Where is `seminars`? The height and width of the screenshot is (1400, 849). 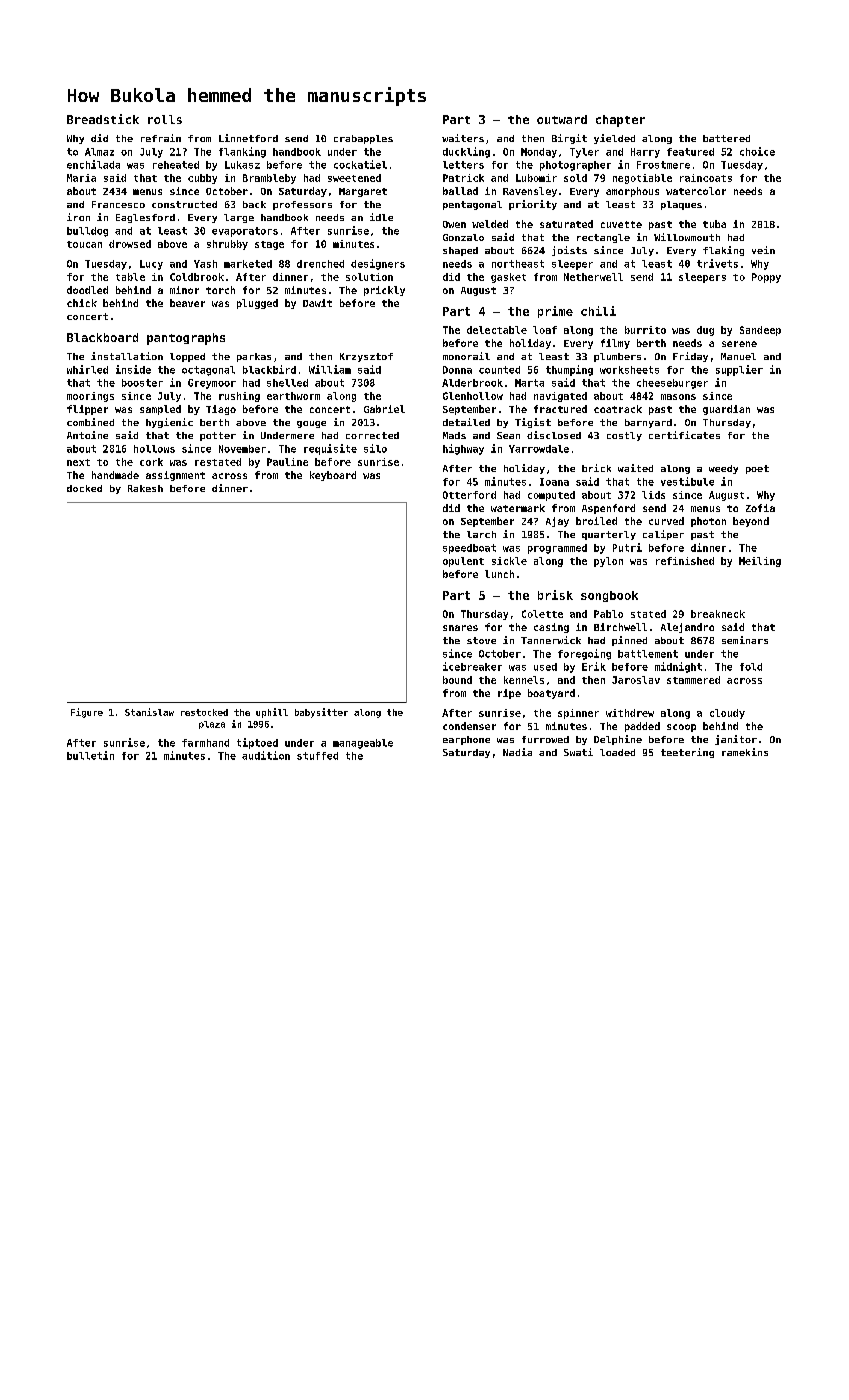
seminars is located at coordinates (745, 640).
